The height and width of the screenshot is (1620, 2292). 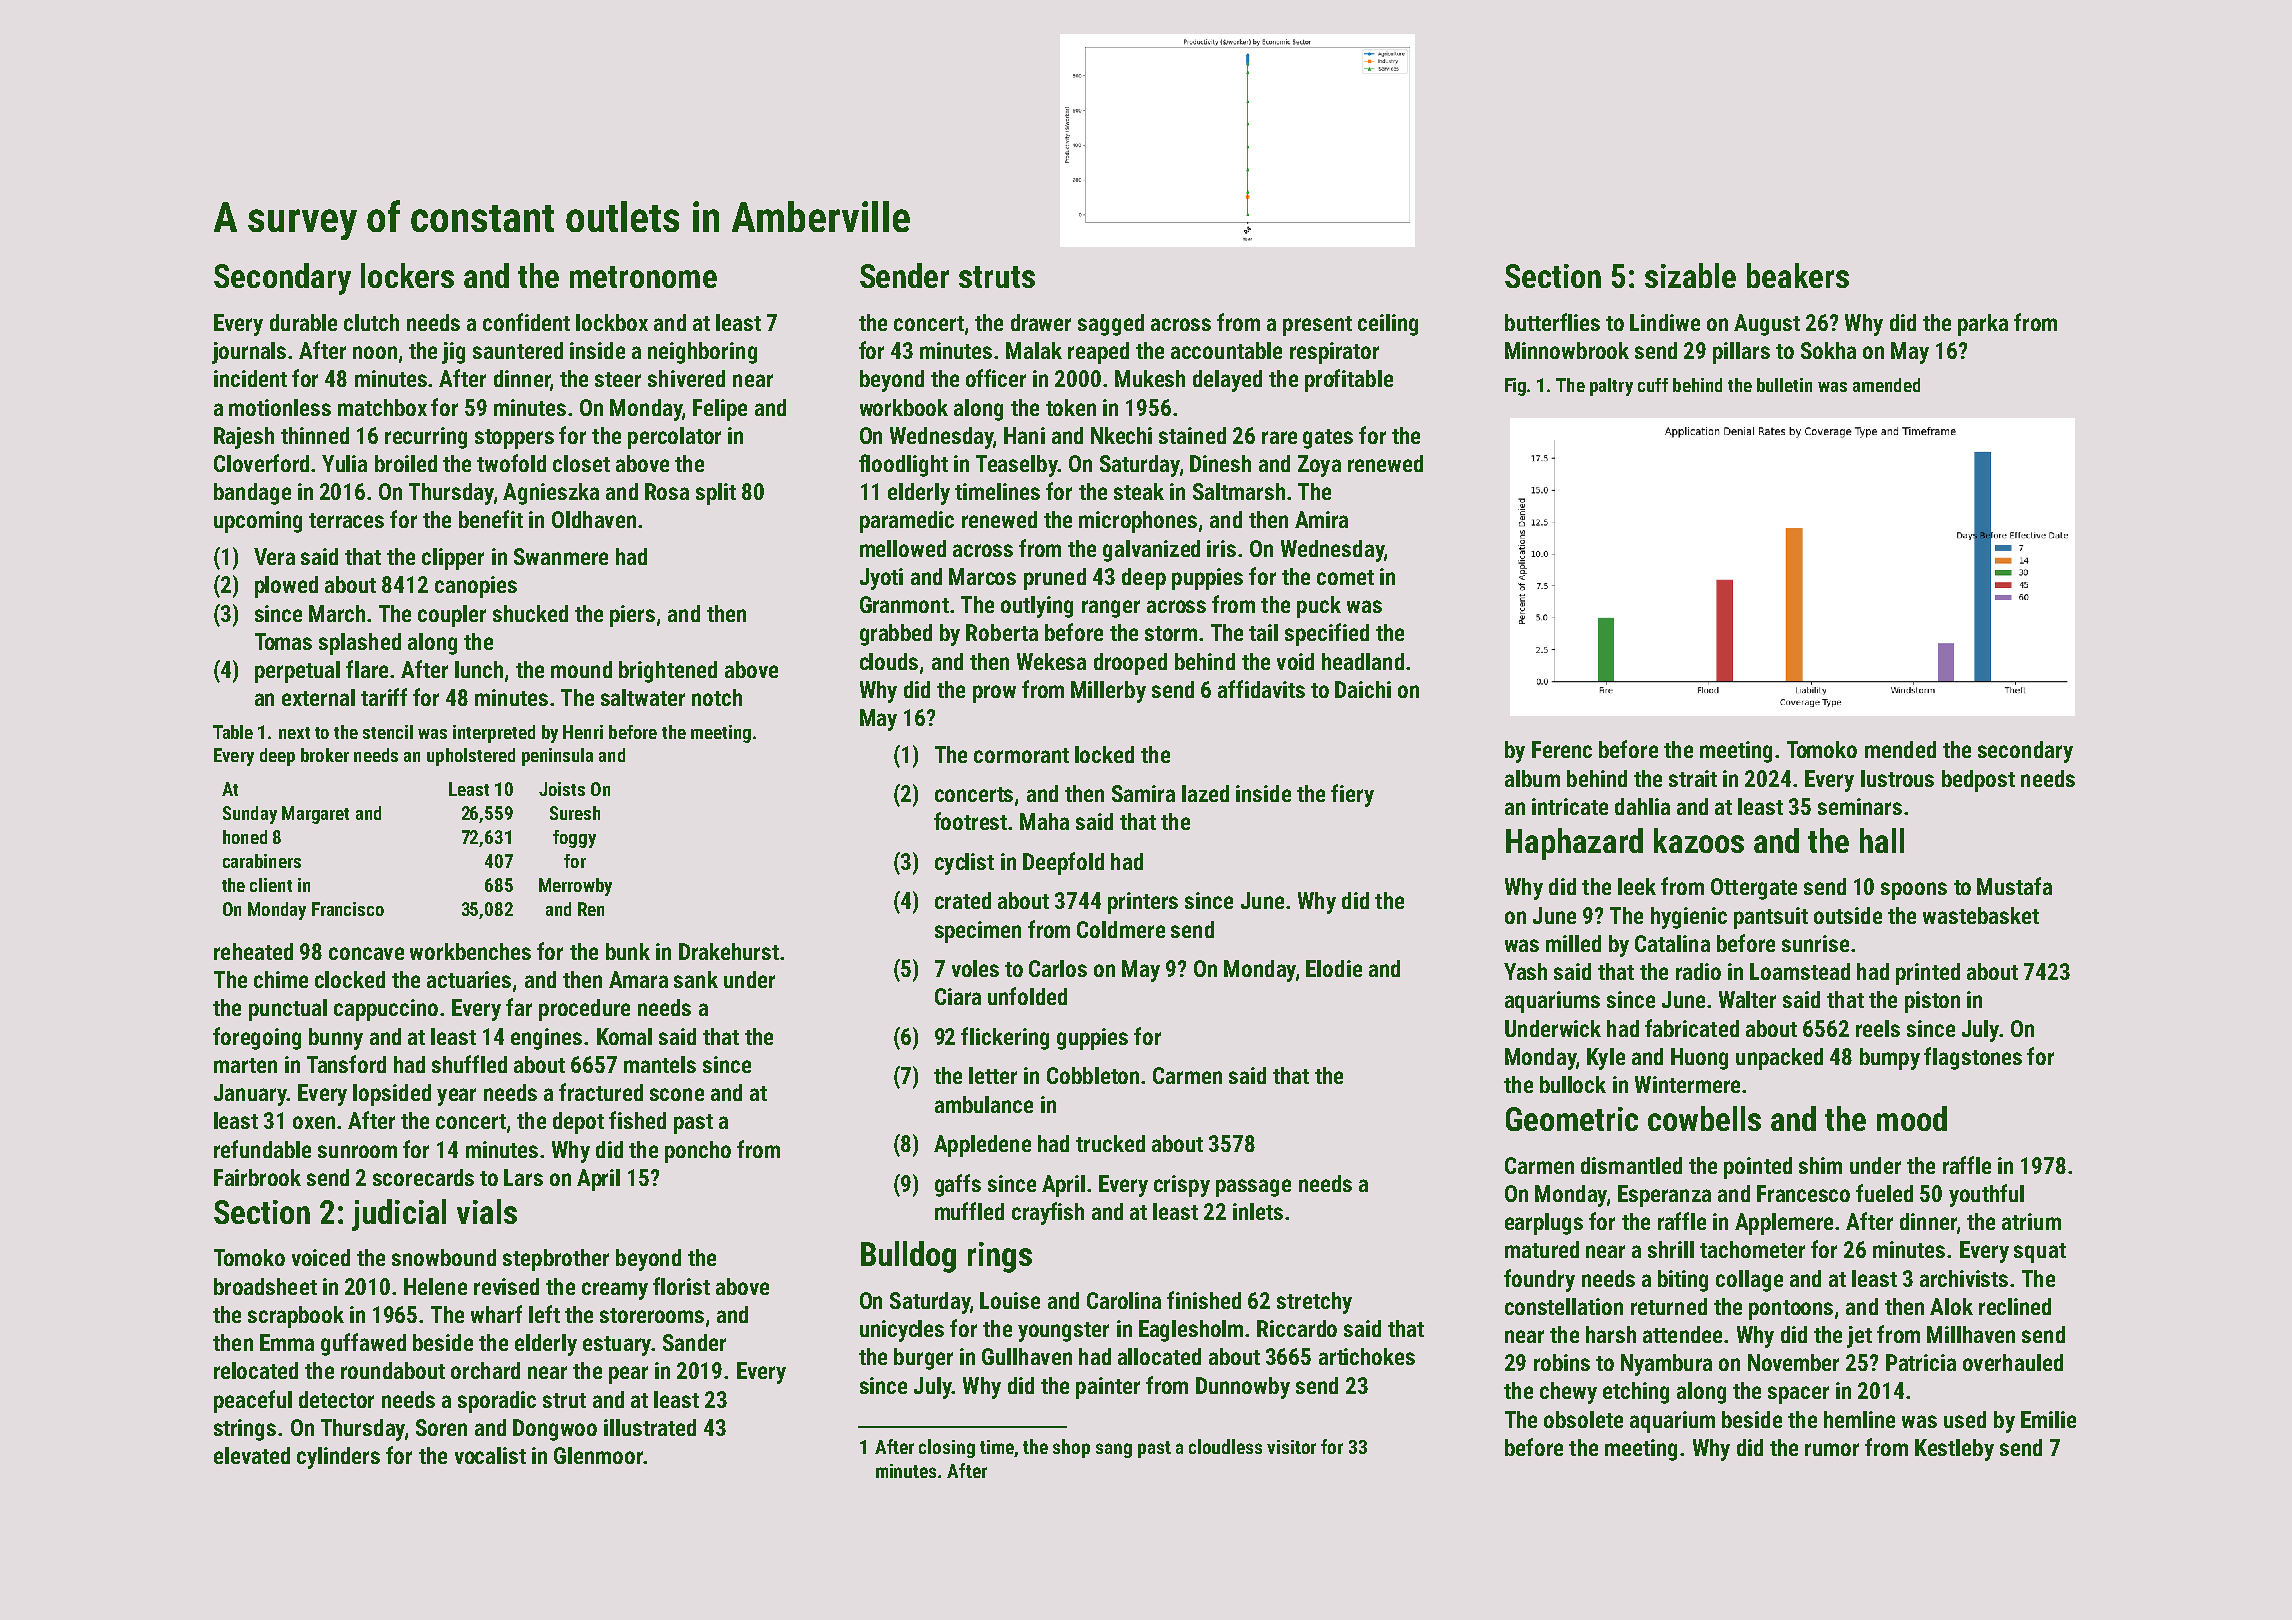 What do you see at coordinates (1204, 1300) in the screenshot?
I see `finished` at bounding box center [1204, 1300].
